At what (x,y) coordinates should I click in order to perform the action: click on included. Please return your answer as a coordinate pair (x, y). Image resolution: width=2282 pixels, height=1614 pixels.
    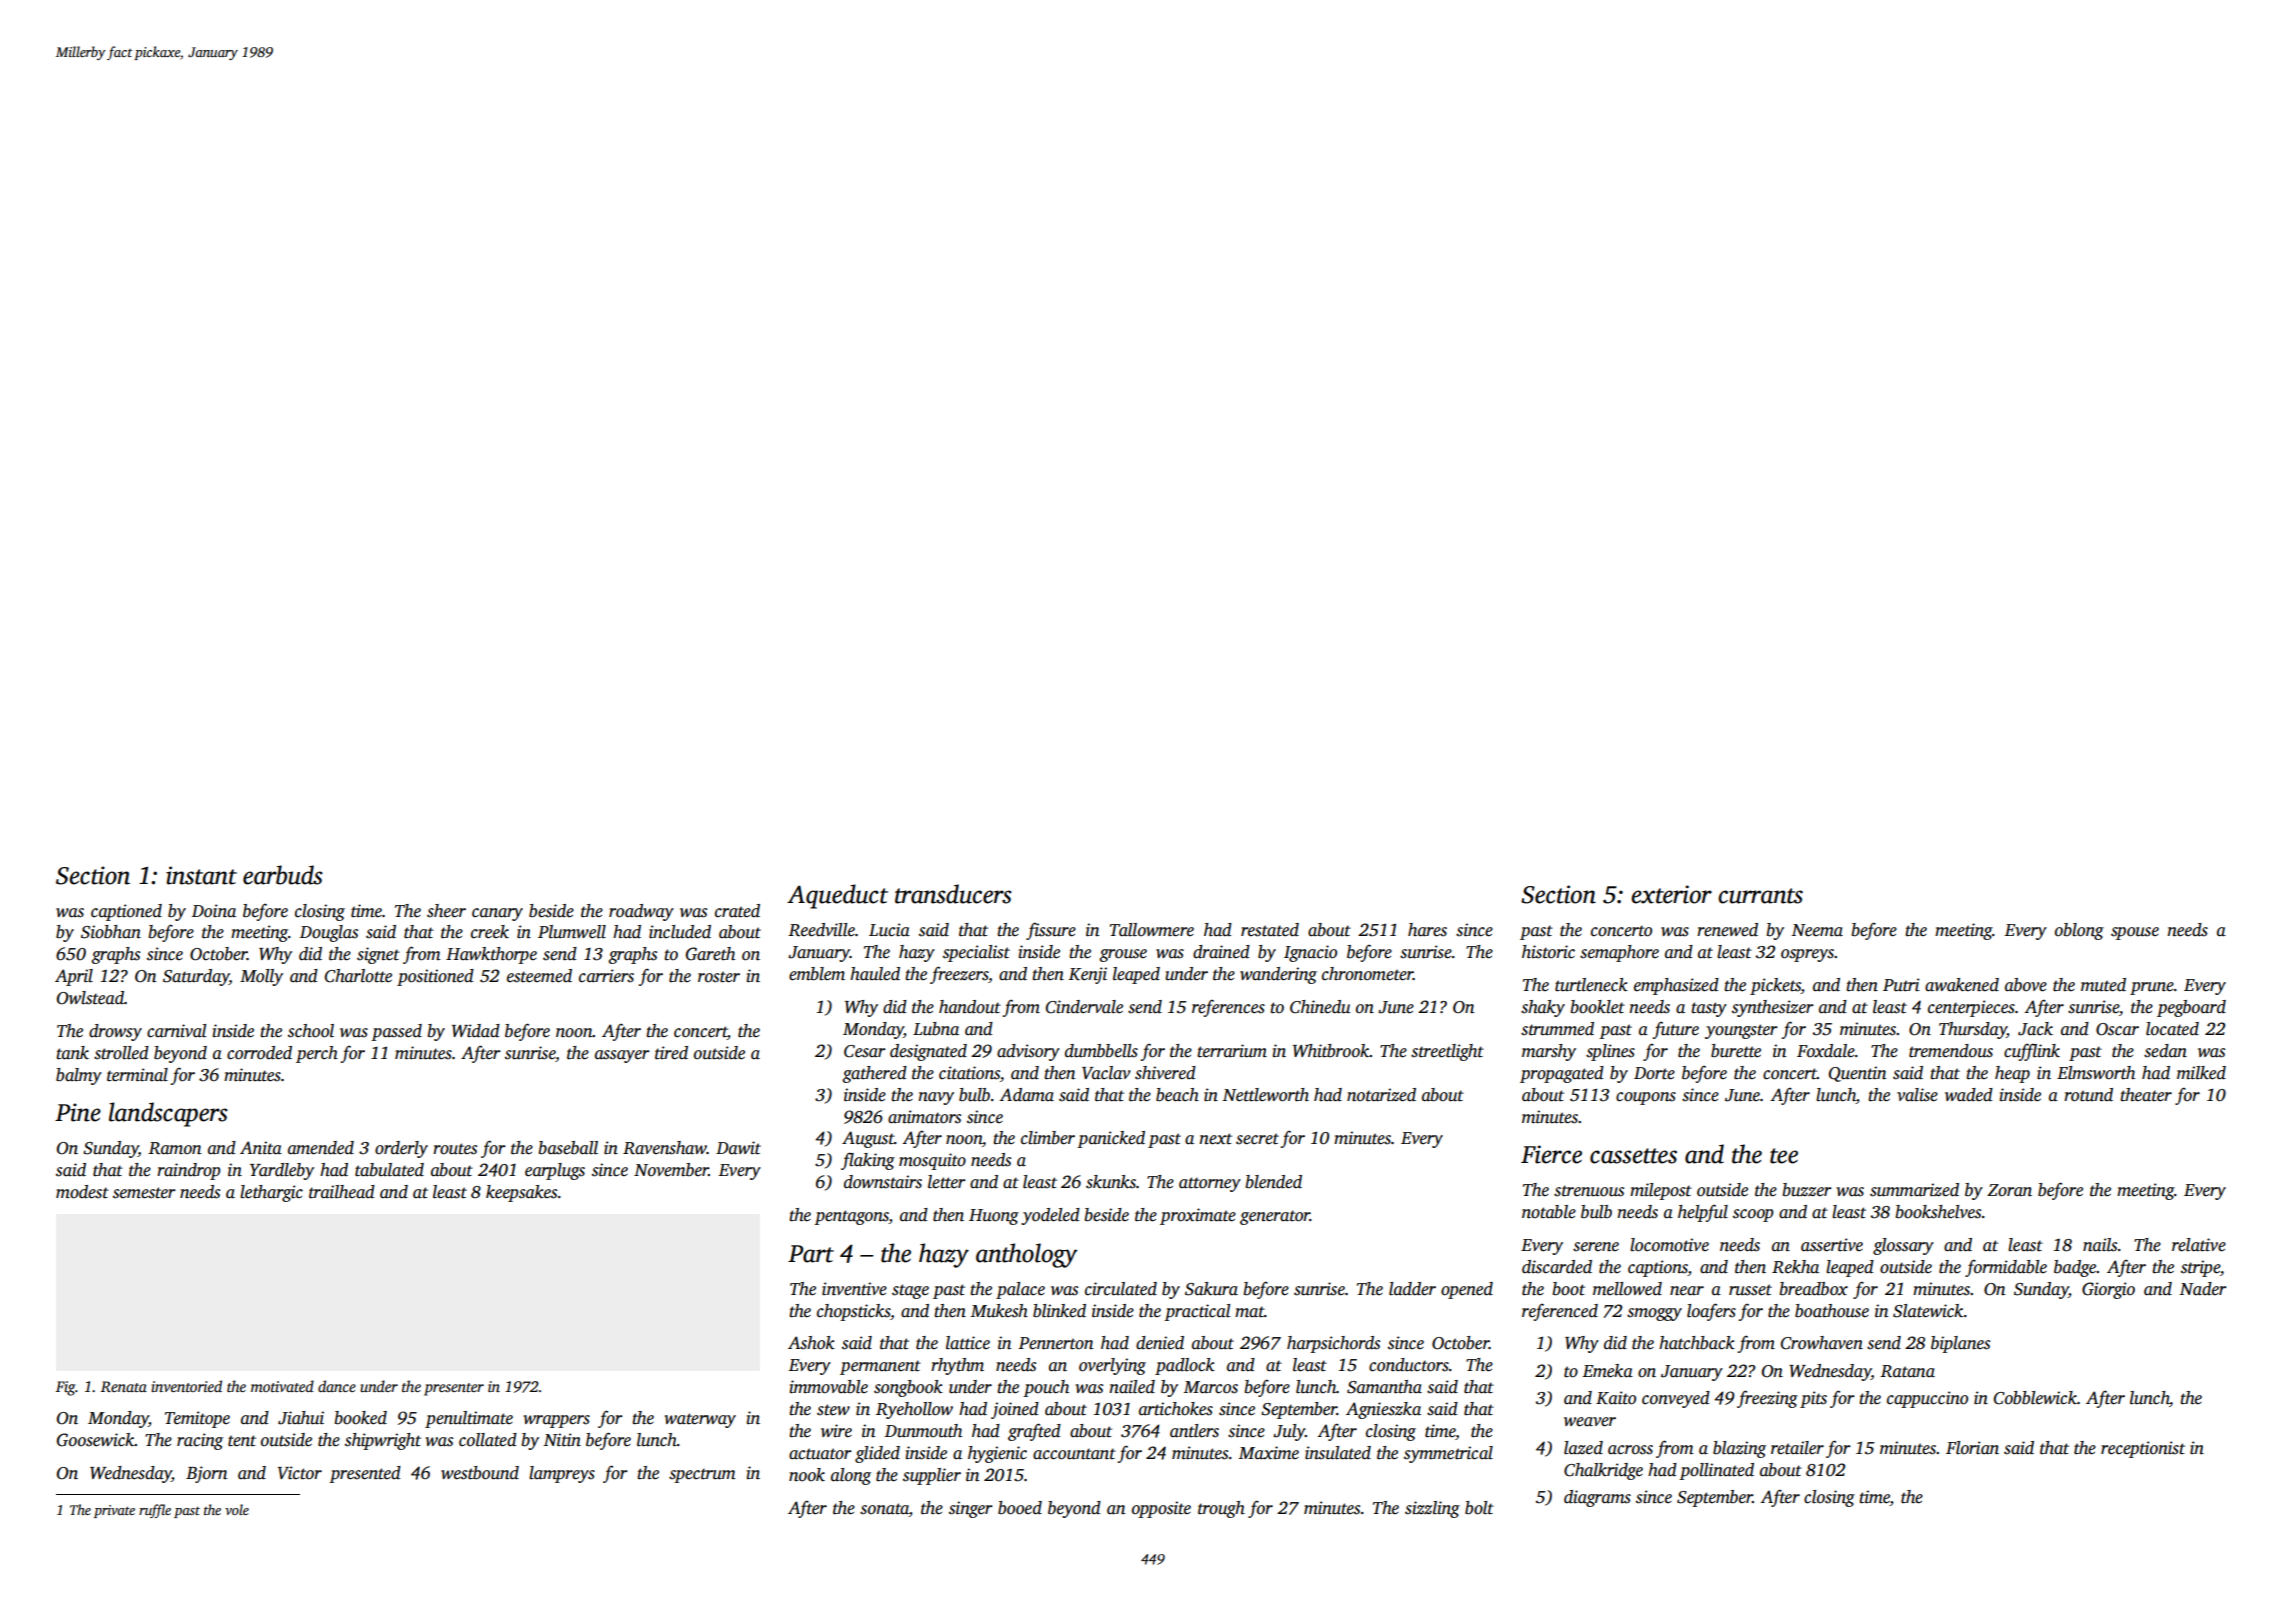
    Looking at the image, I should click on (680, 932).
